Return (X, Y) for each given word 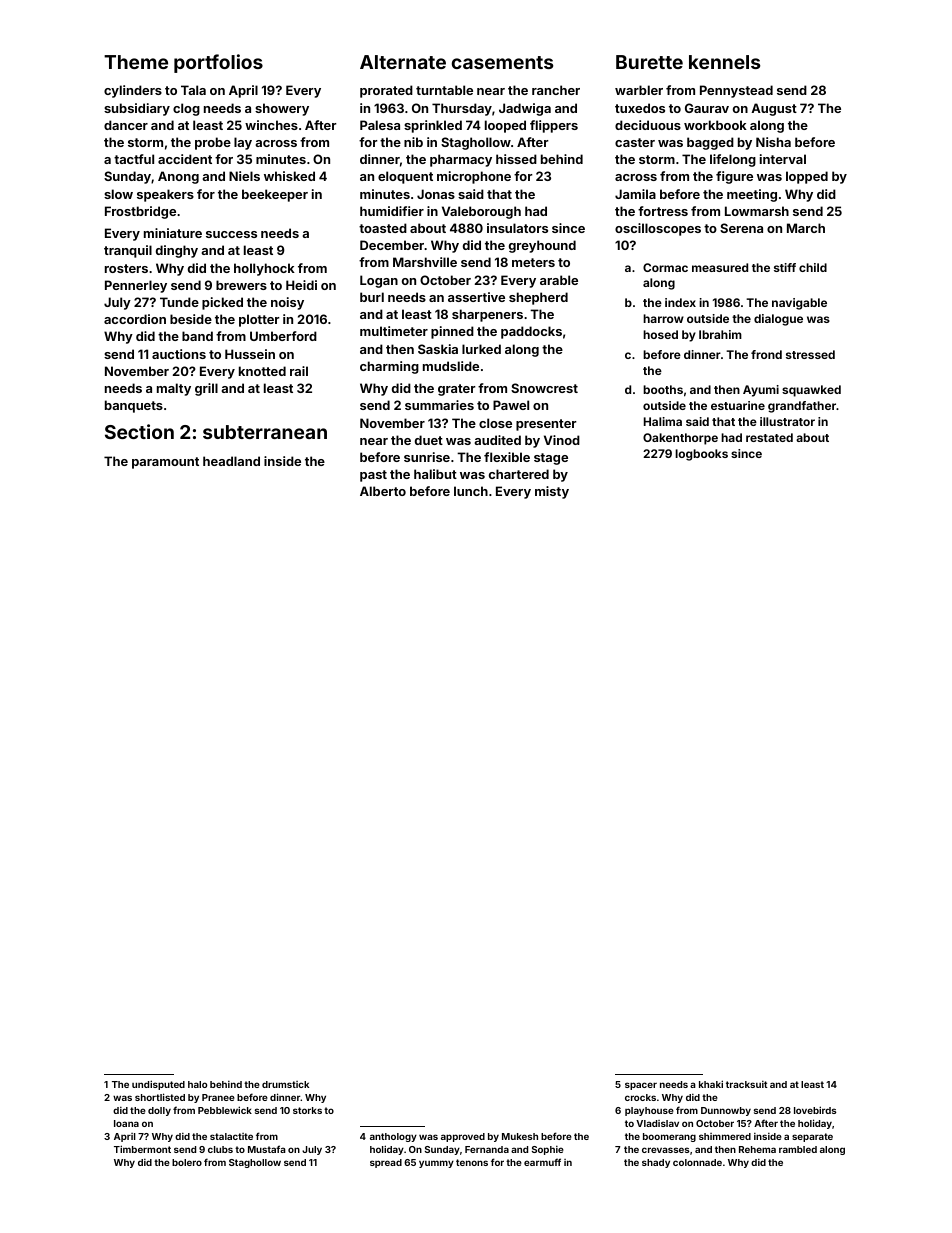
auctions (179, 354)
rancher (556, 90)
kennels (724, 62)
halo (198, 1084)
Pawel (511, 405)
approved (463, 1137)
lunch (471, 491)
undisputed (158, 1085)
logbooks (701, 455)
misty (552, 492)
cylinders (133, 91)
